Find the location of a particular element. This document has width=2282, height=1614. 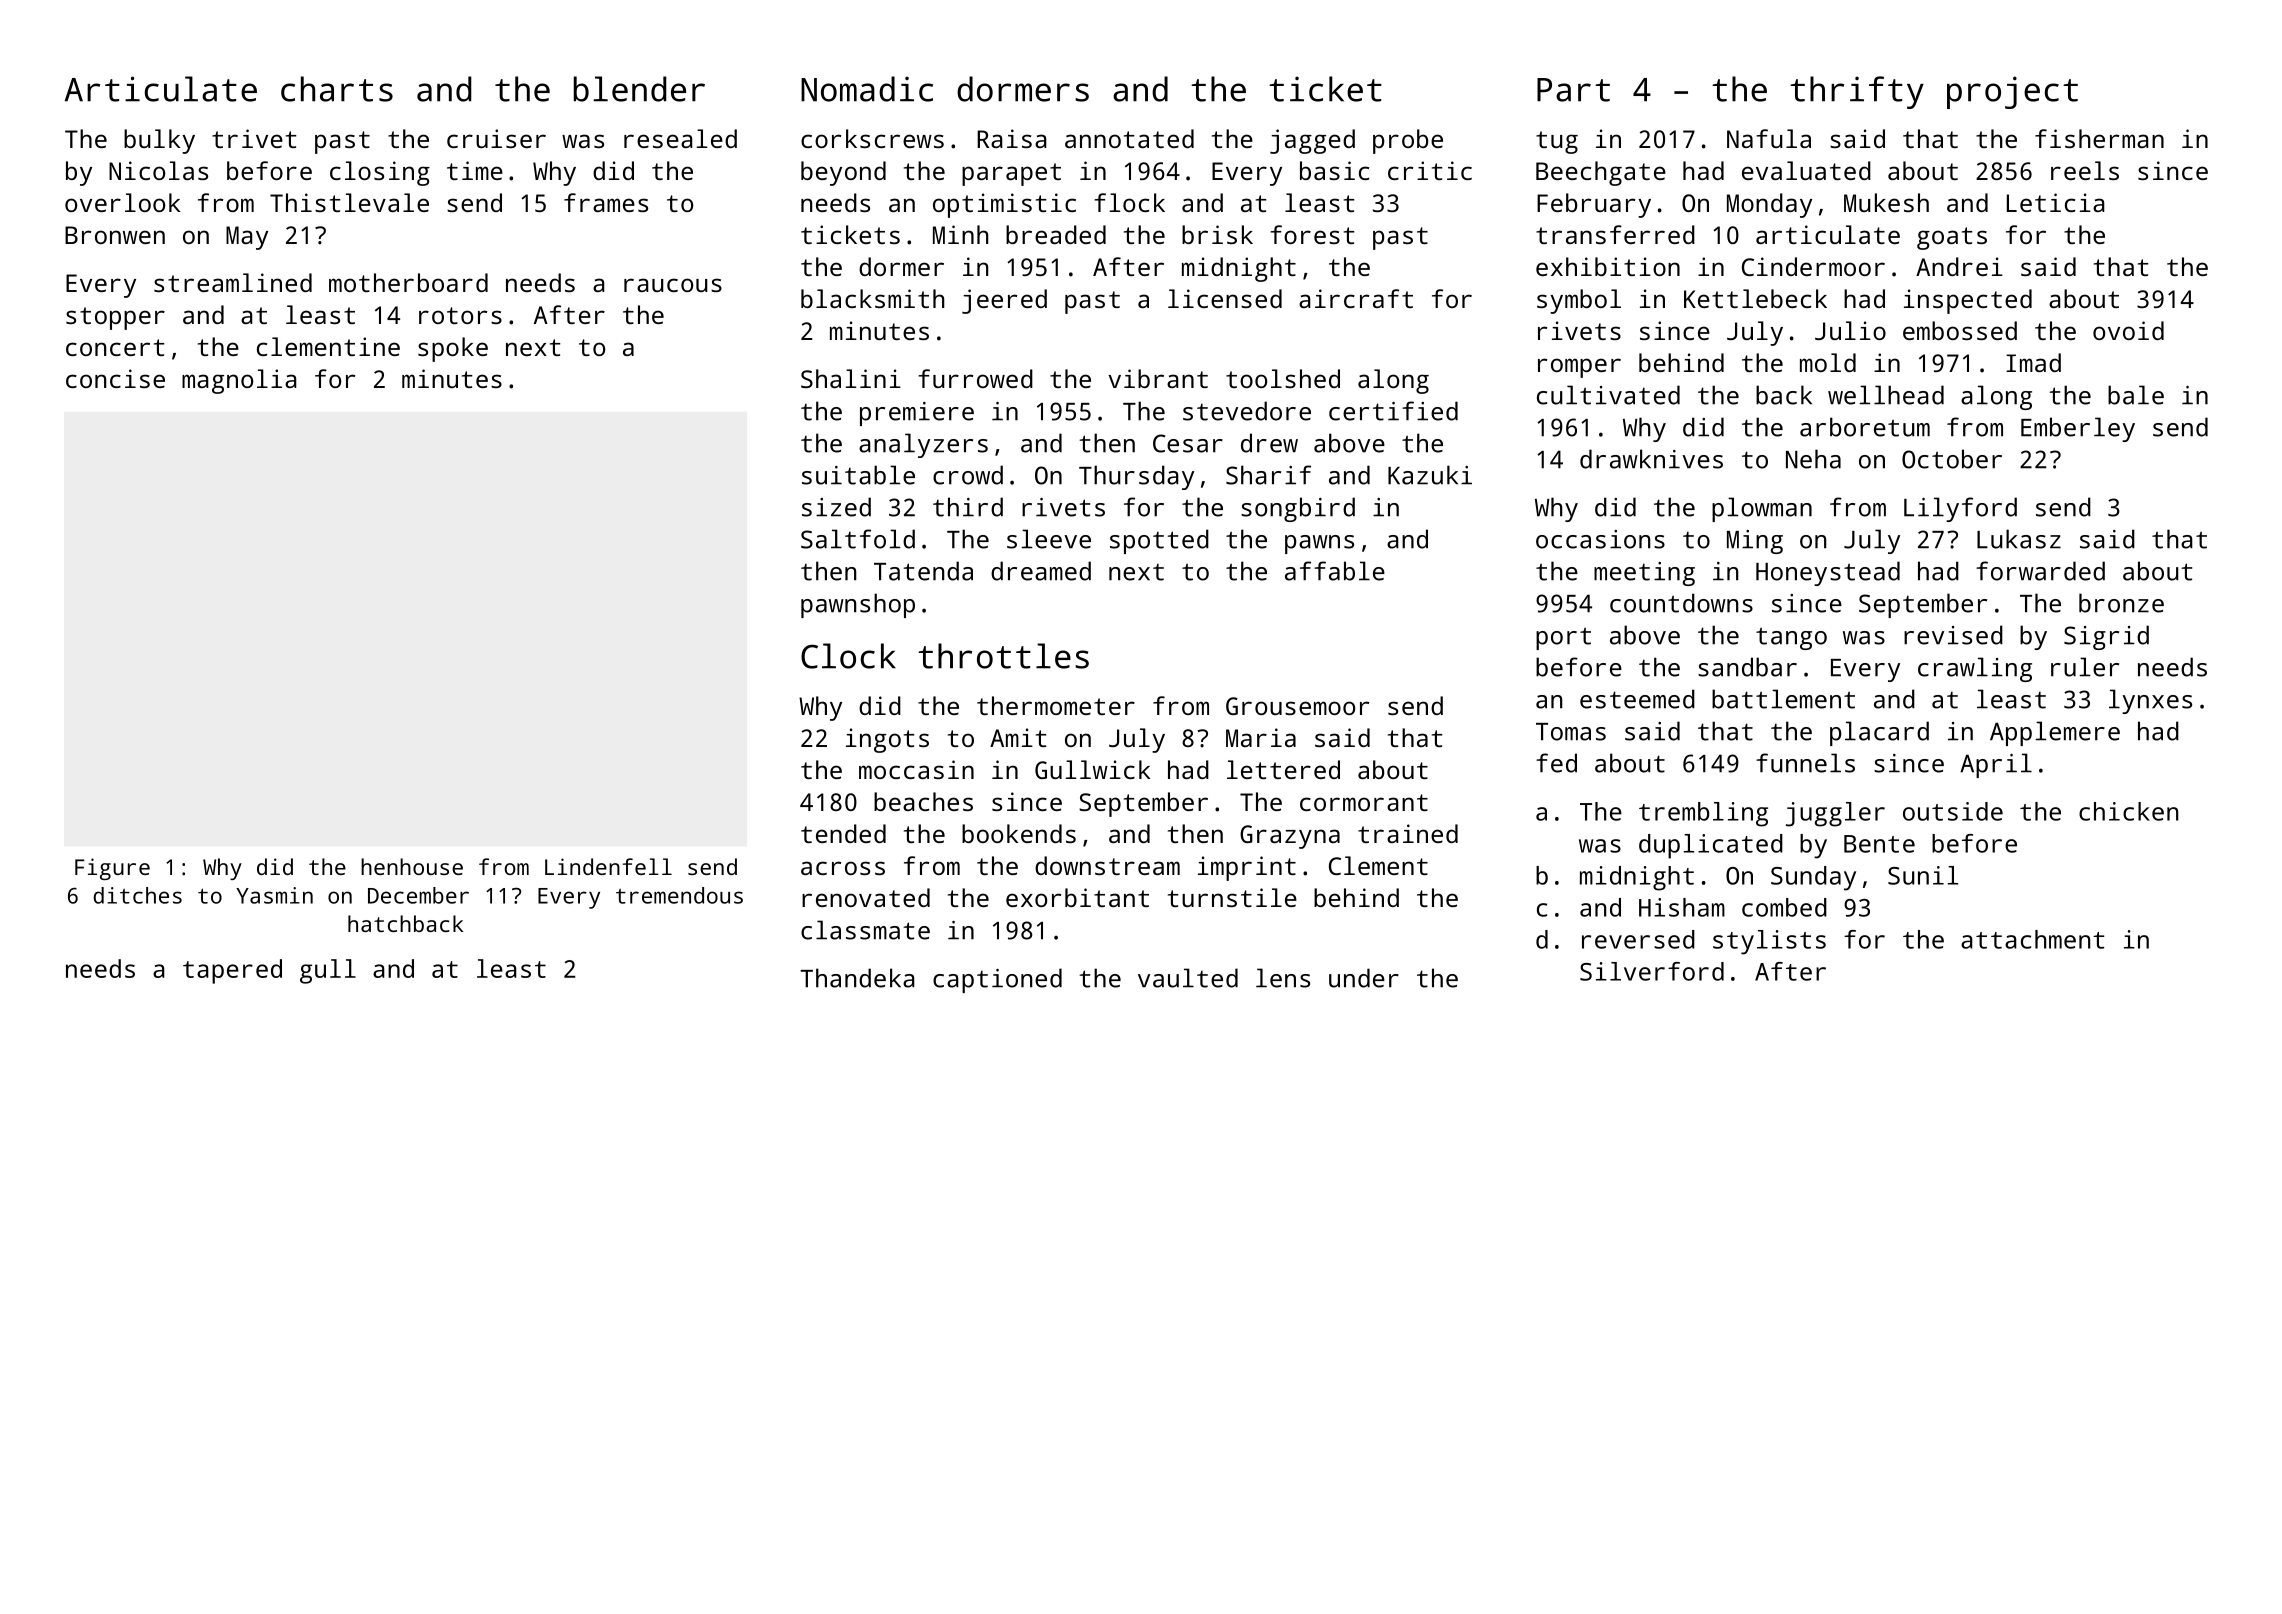

renovated is located at coordinates (866, 897).
